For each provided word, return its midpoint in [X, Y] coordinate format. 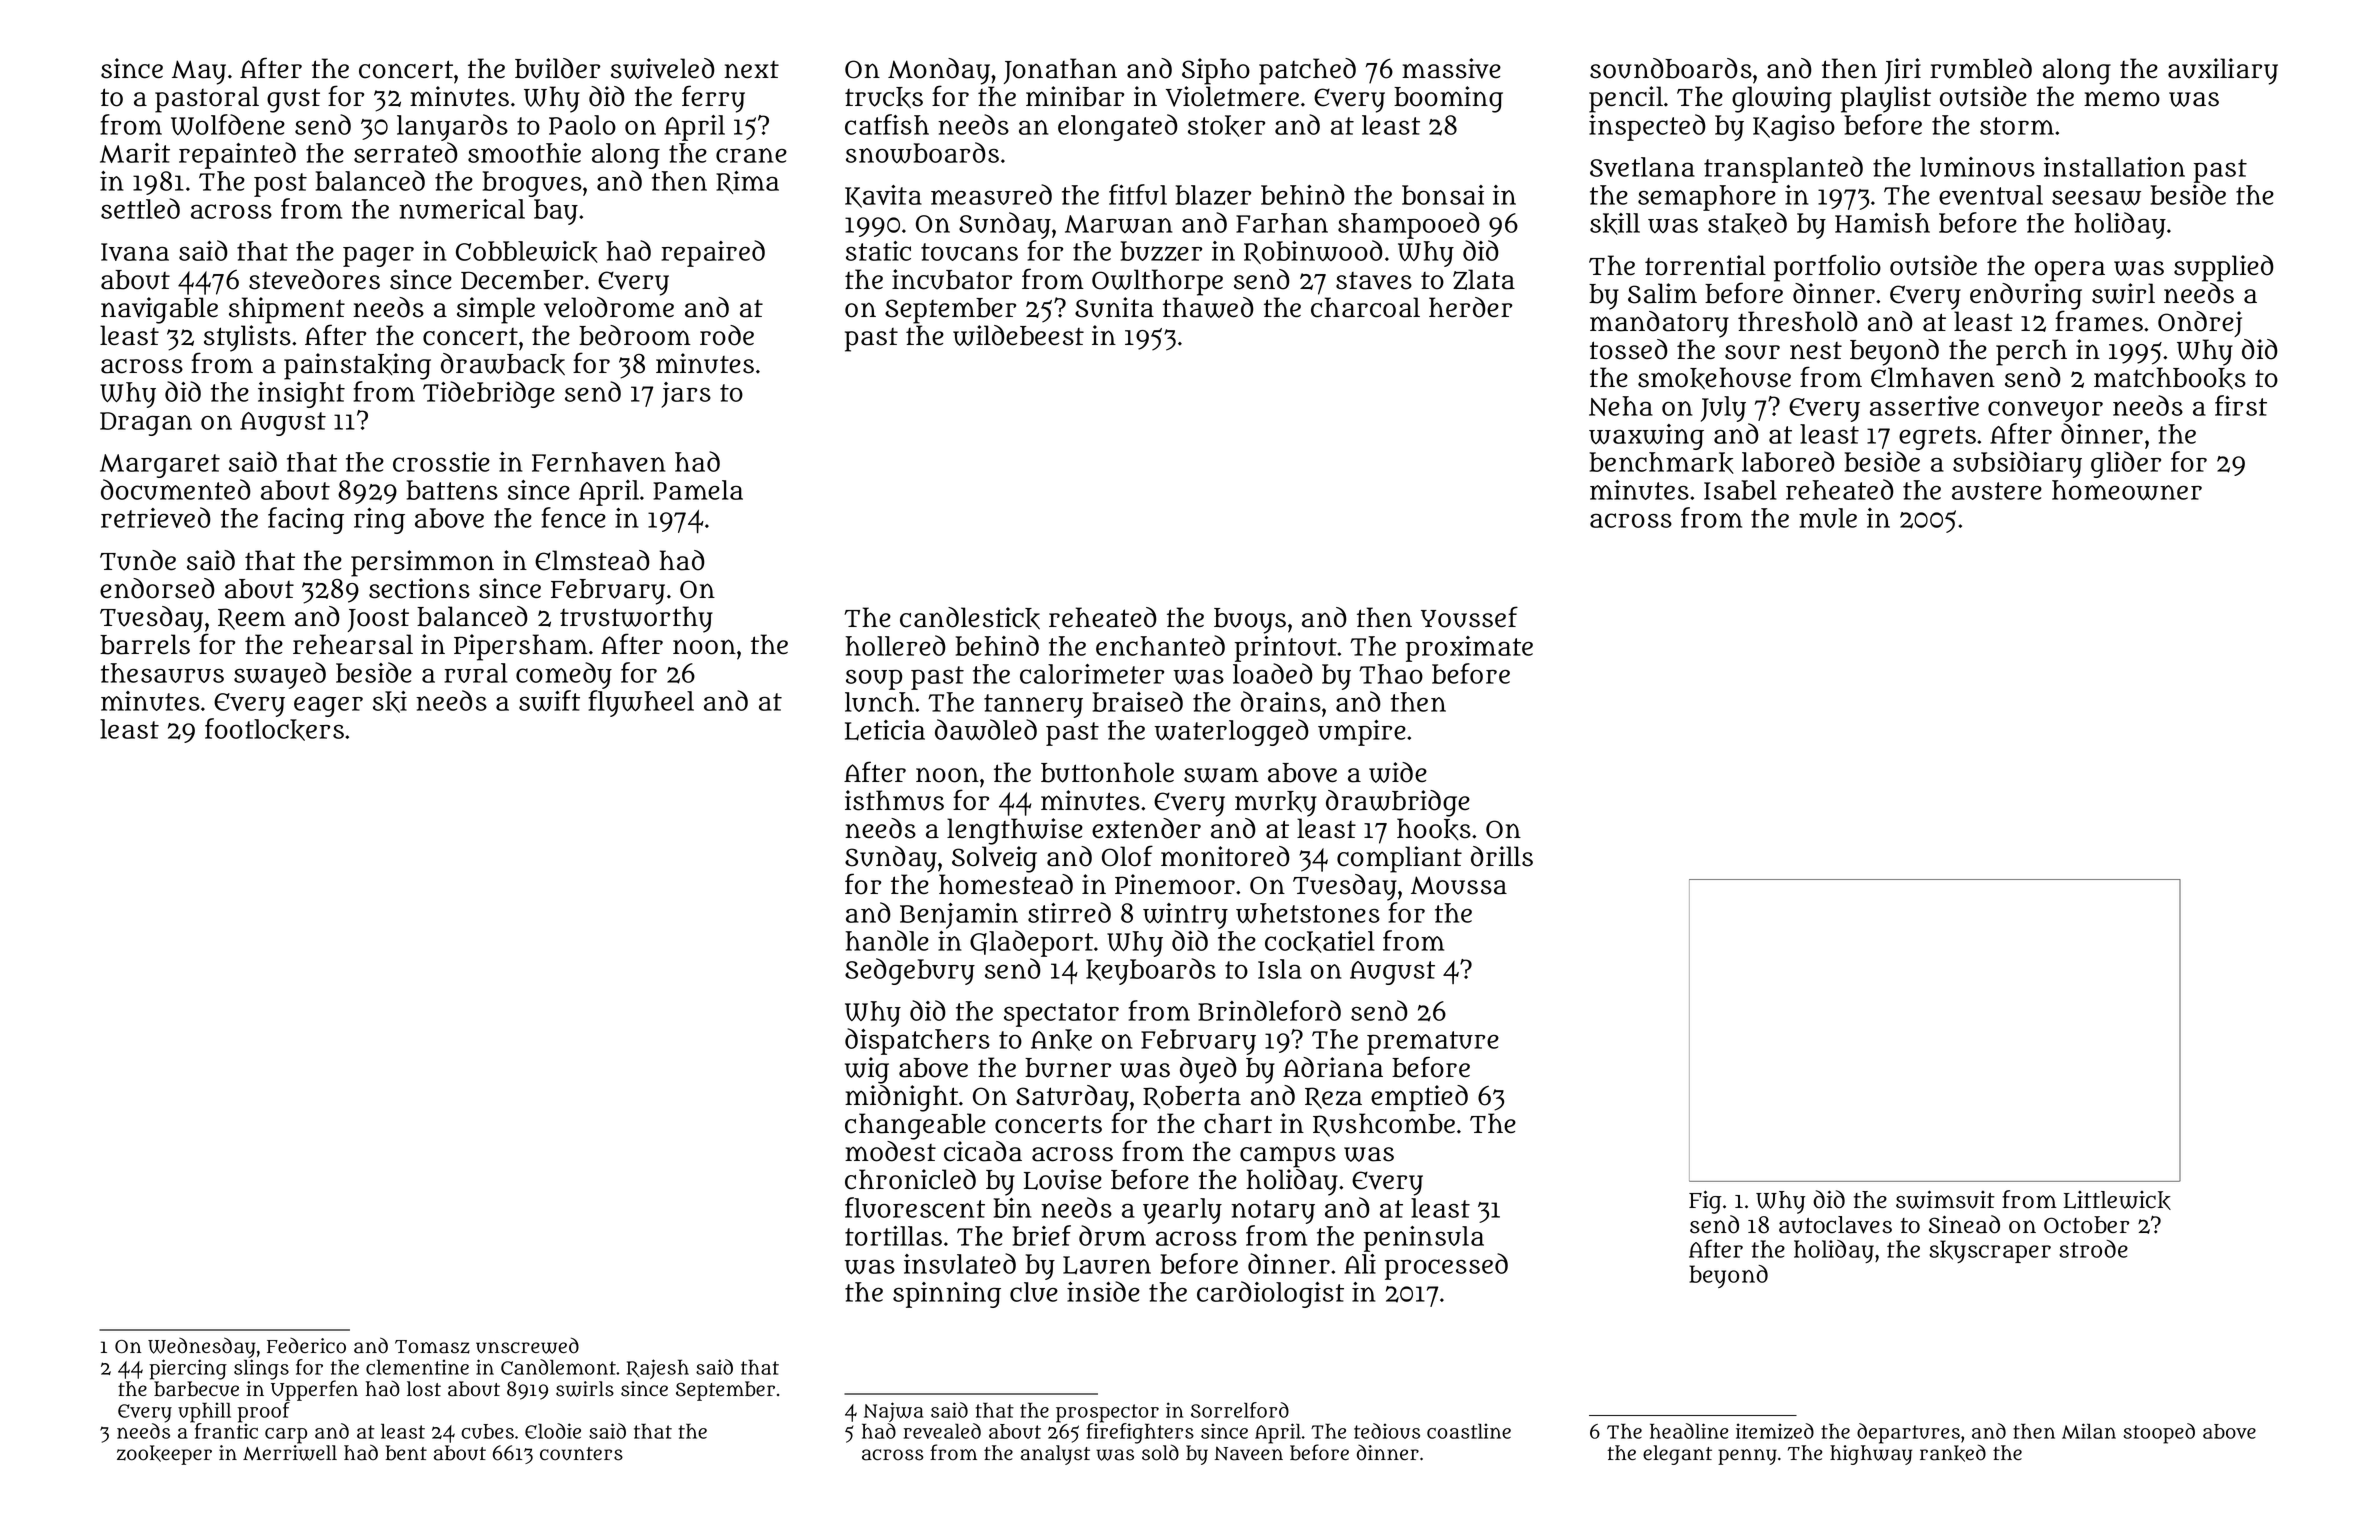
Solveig [994, 859]
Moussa [1459, 885]
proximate [1469, 649]
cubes [487, 1431]
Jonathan [1060, 71]
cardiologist [1270, 1294]
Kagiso [1794, 128]
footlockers [274, 729]
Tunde [138, 560]
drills [1502, 856]
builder [557, 68]
